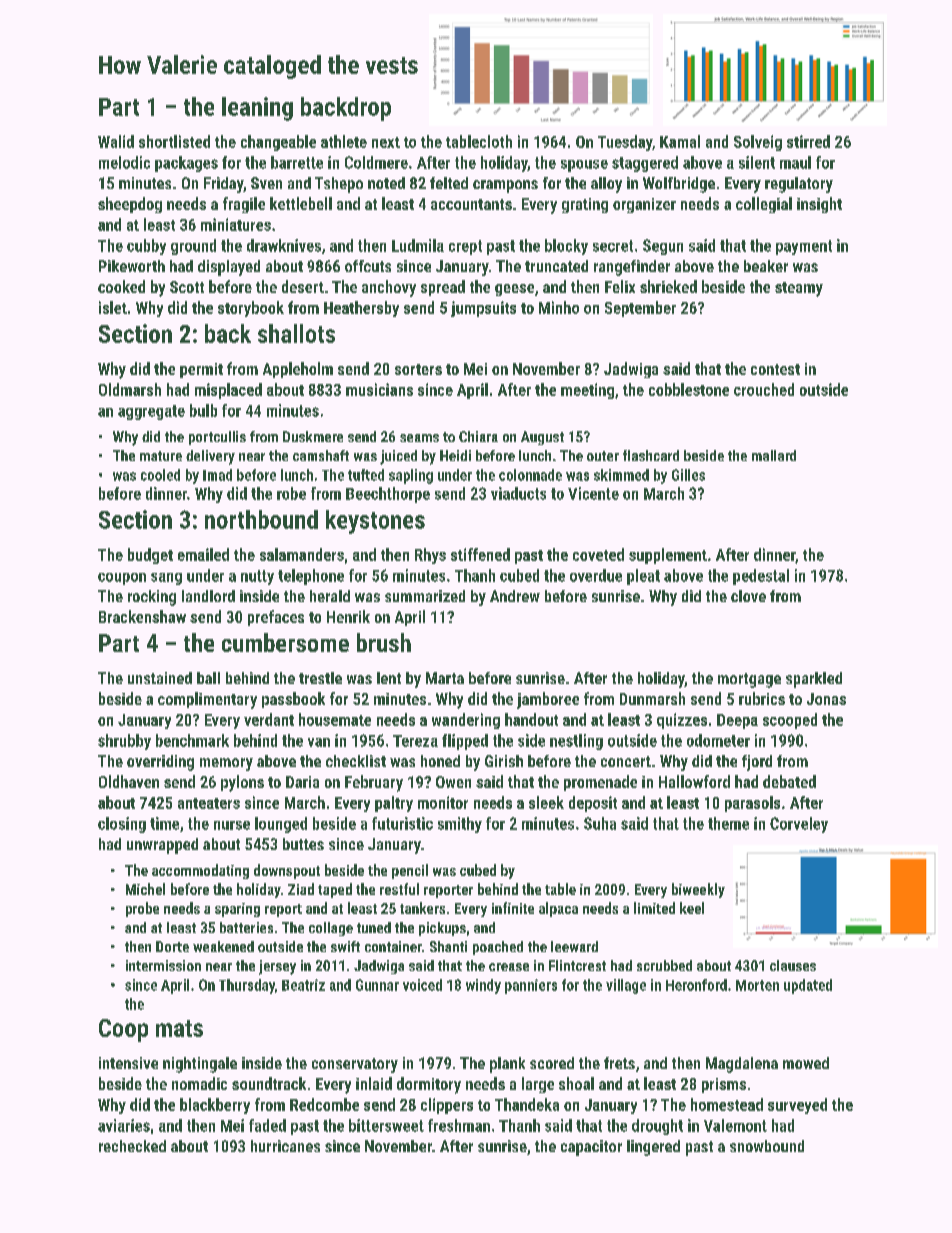 Image resolution: width=952 pixels, height=1233 pixels. I want to click on dormitory, so click(429, 1085).
